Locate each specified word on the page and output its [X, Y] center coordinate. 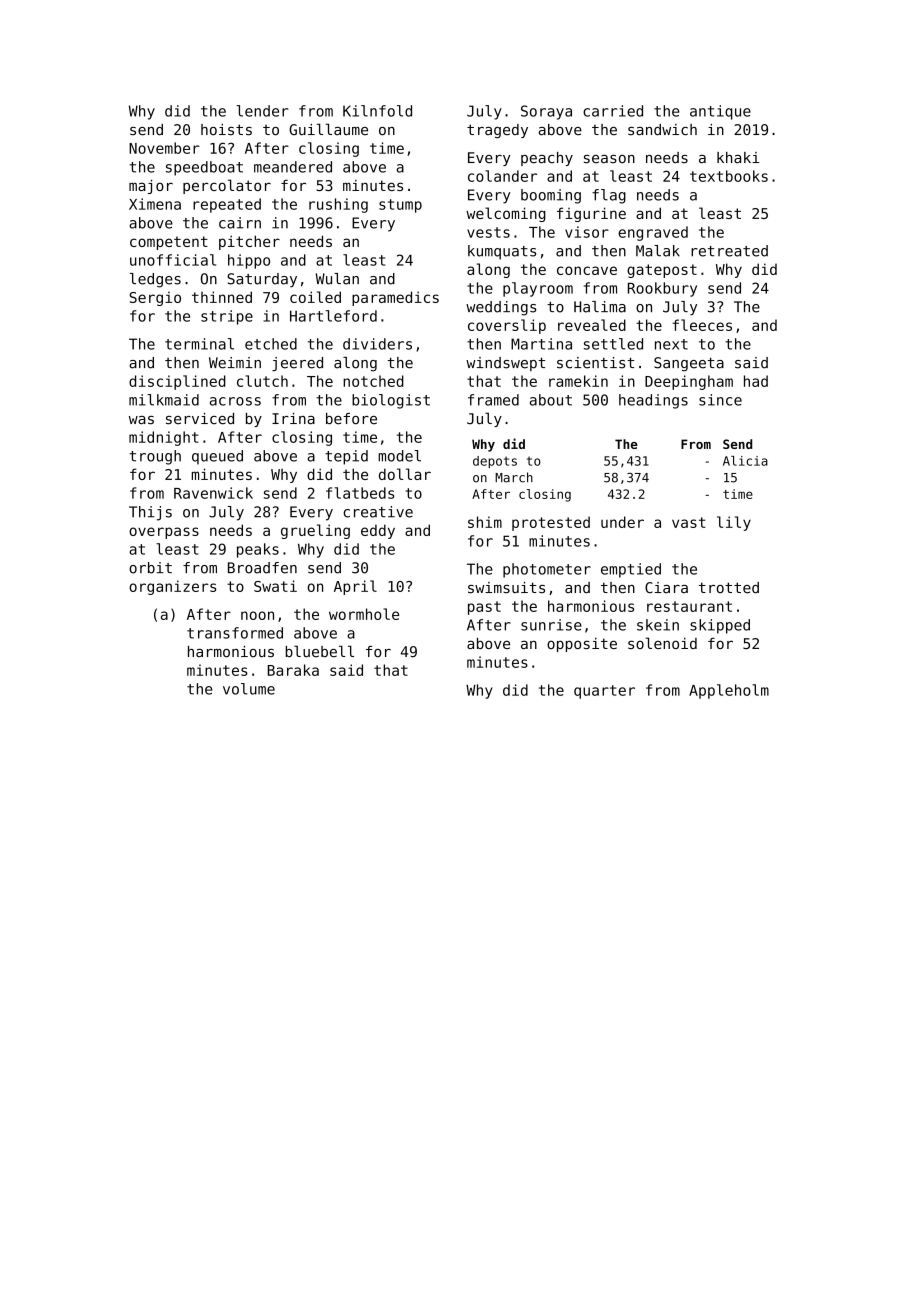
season [609, 159]
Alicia [745, 461]
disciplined [177, 382]
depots [495, 462]
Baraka [293, 670]
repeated [227, 205]
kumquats [502, 252]
